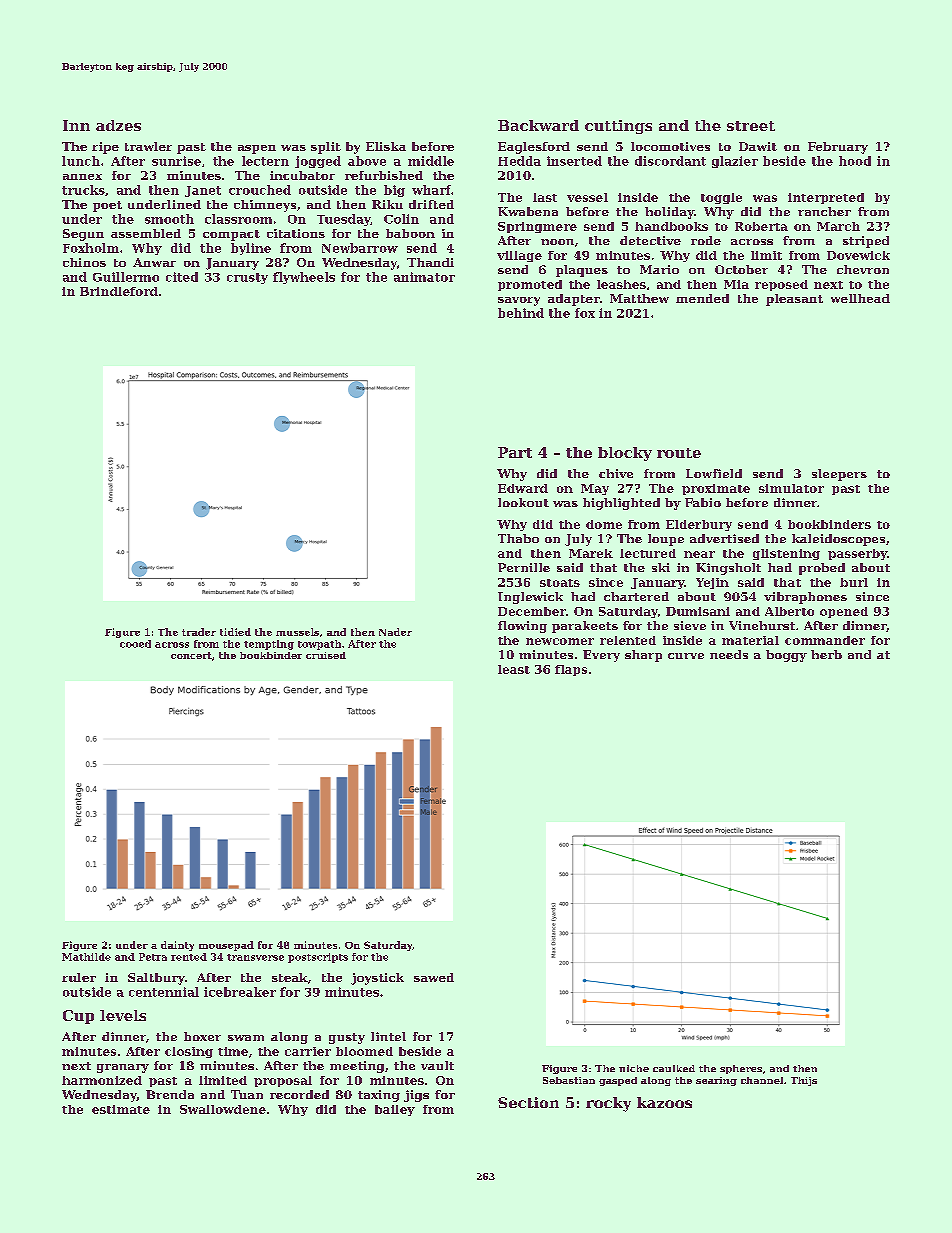  What do you see at coordinates (741, 1069) in the screenshot?
I see `spheres` at bounding box center [741, 1069].
